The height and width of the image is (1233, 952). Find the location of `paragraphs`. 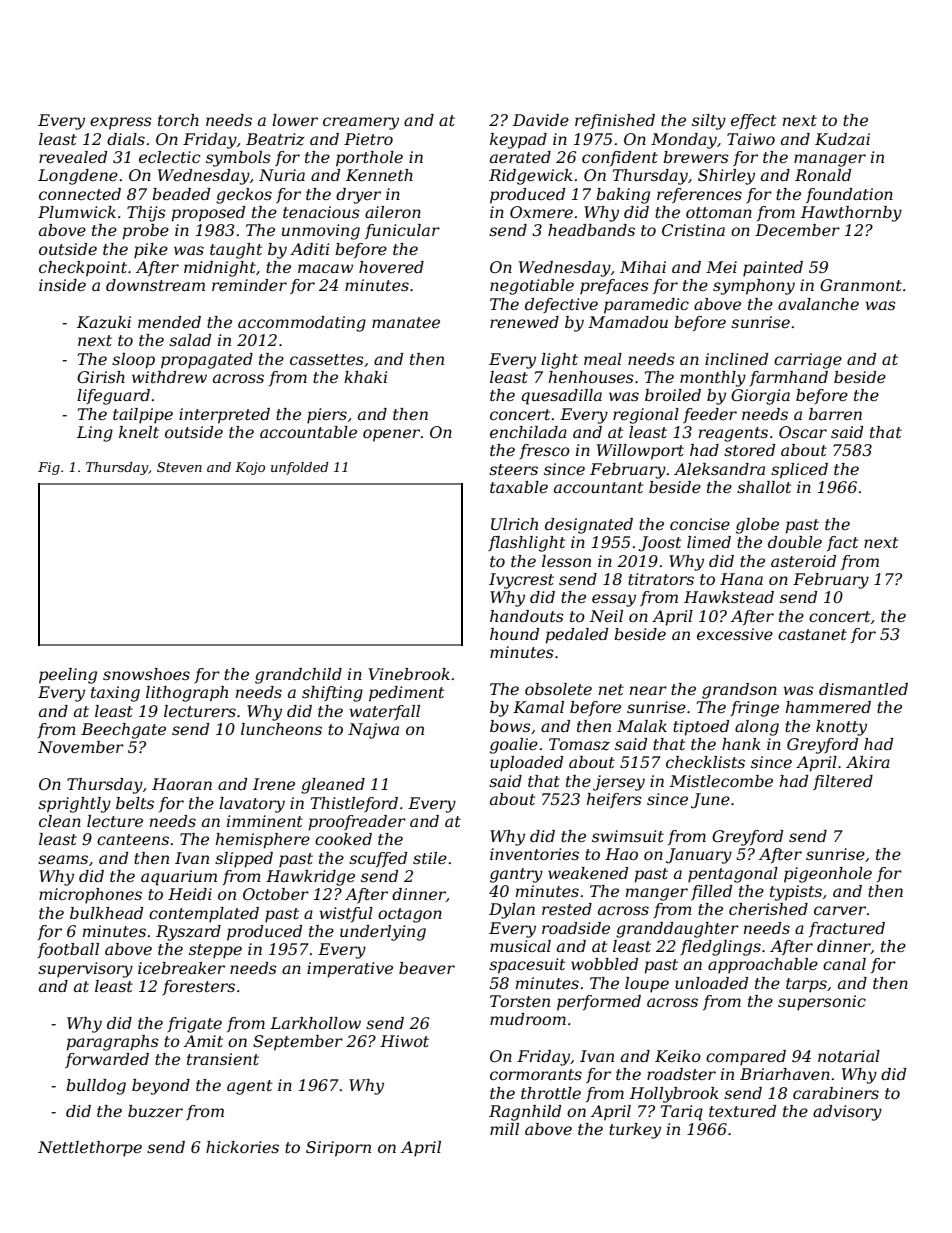

paragraphs is located at coordinates (112, 1043).
